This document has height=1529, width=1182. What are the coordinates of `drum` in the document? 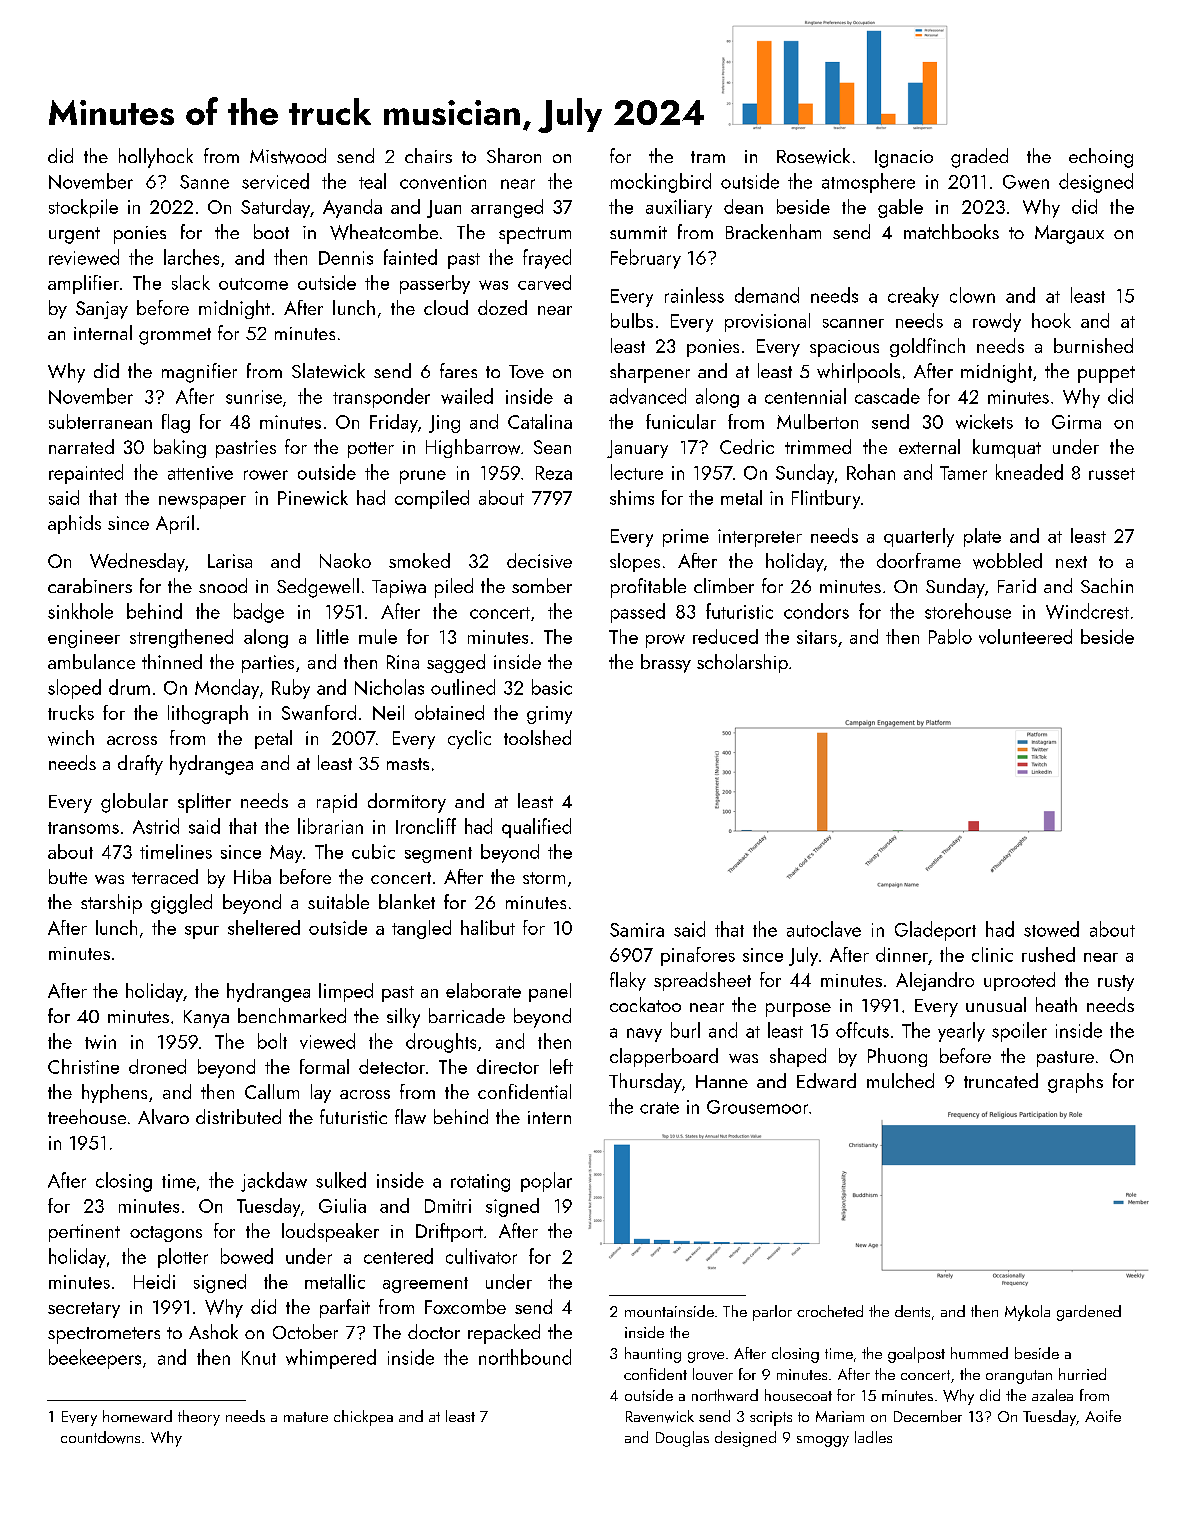 It's located at (129, 687).
